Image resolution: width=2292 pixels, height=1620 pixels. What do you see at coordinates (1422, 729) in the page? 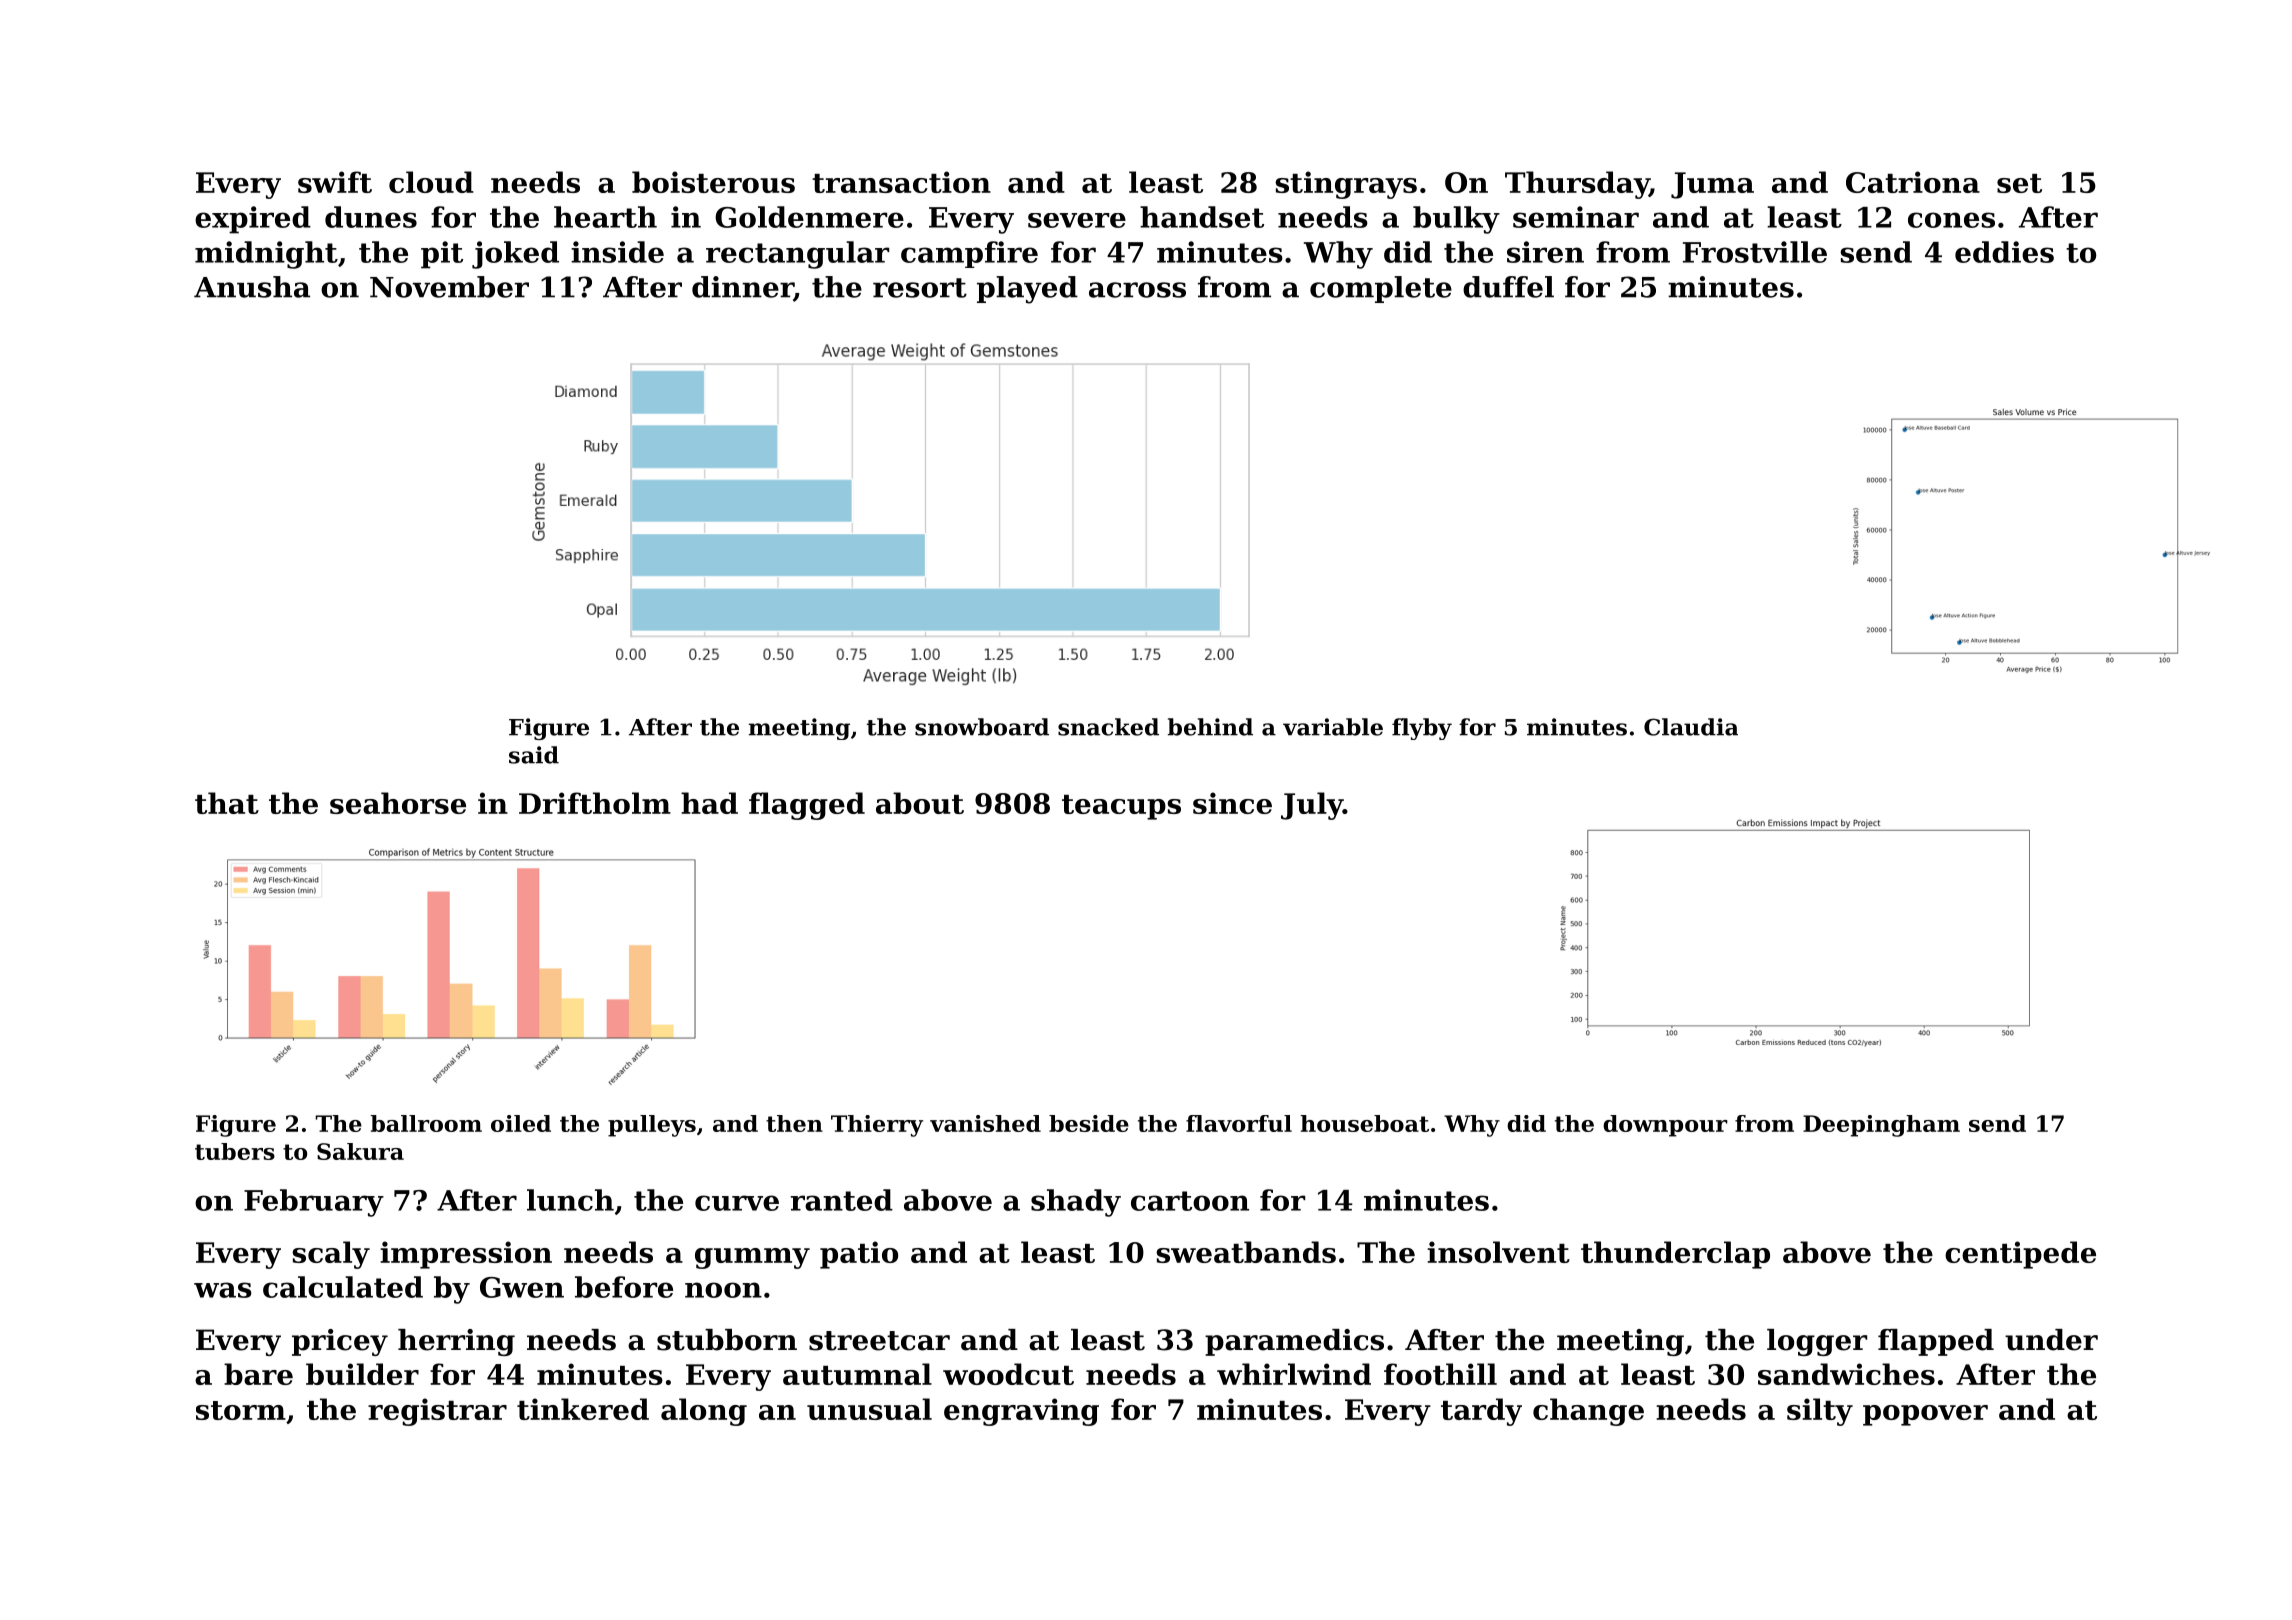
I see `flyby` at bounding box center [1422, 729].
